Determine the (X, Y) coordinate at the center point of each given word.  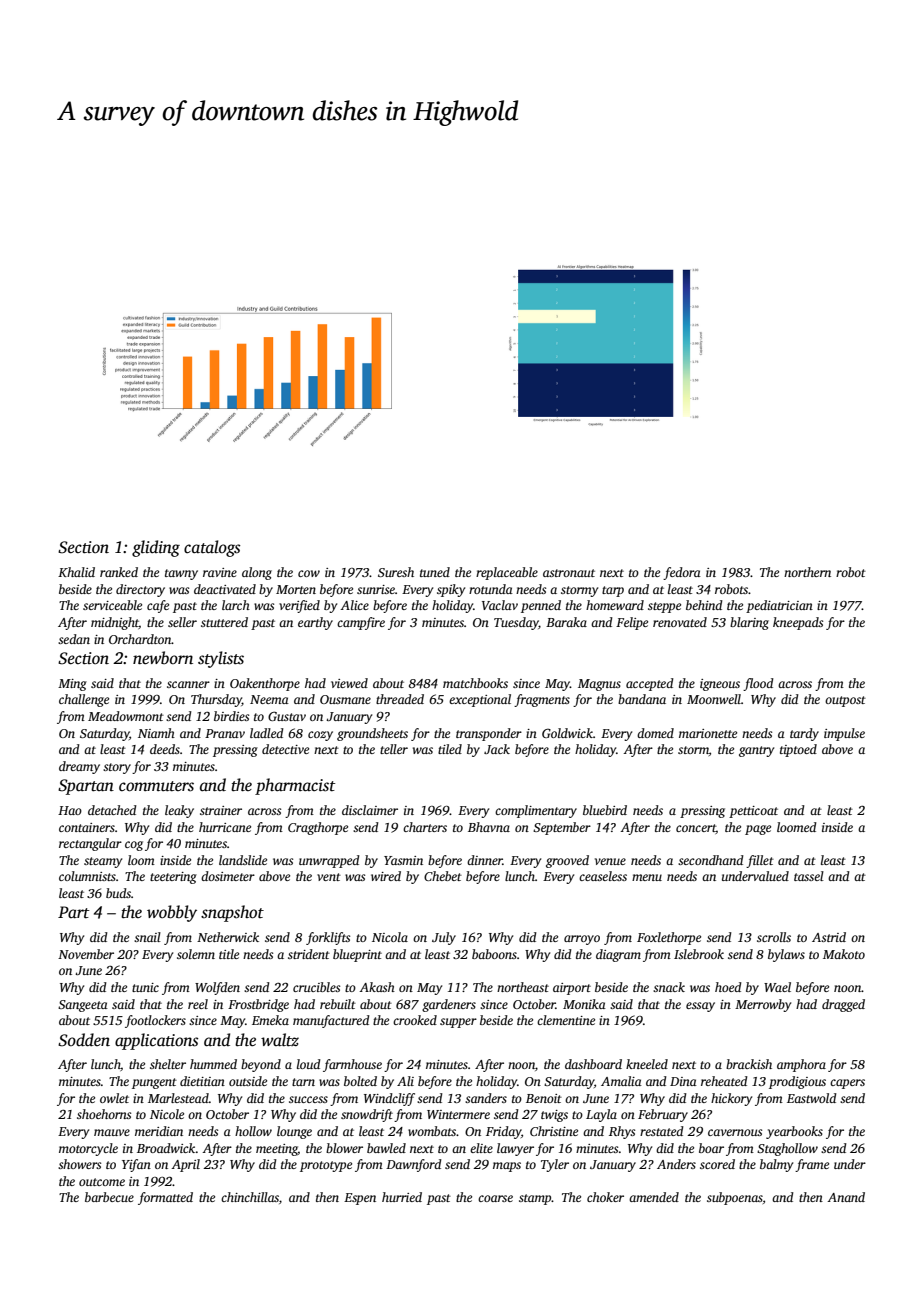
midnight (115, 623)
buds (118, 893)
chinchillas (250, 1197)
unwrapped (329, 861)
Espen (360, 1199)
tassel (809, 876)
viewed (349, 683)
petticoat (753, 812)
